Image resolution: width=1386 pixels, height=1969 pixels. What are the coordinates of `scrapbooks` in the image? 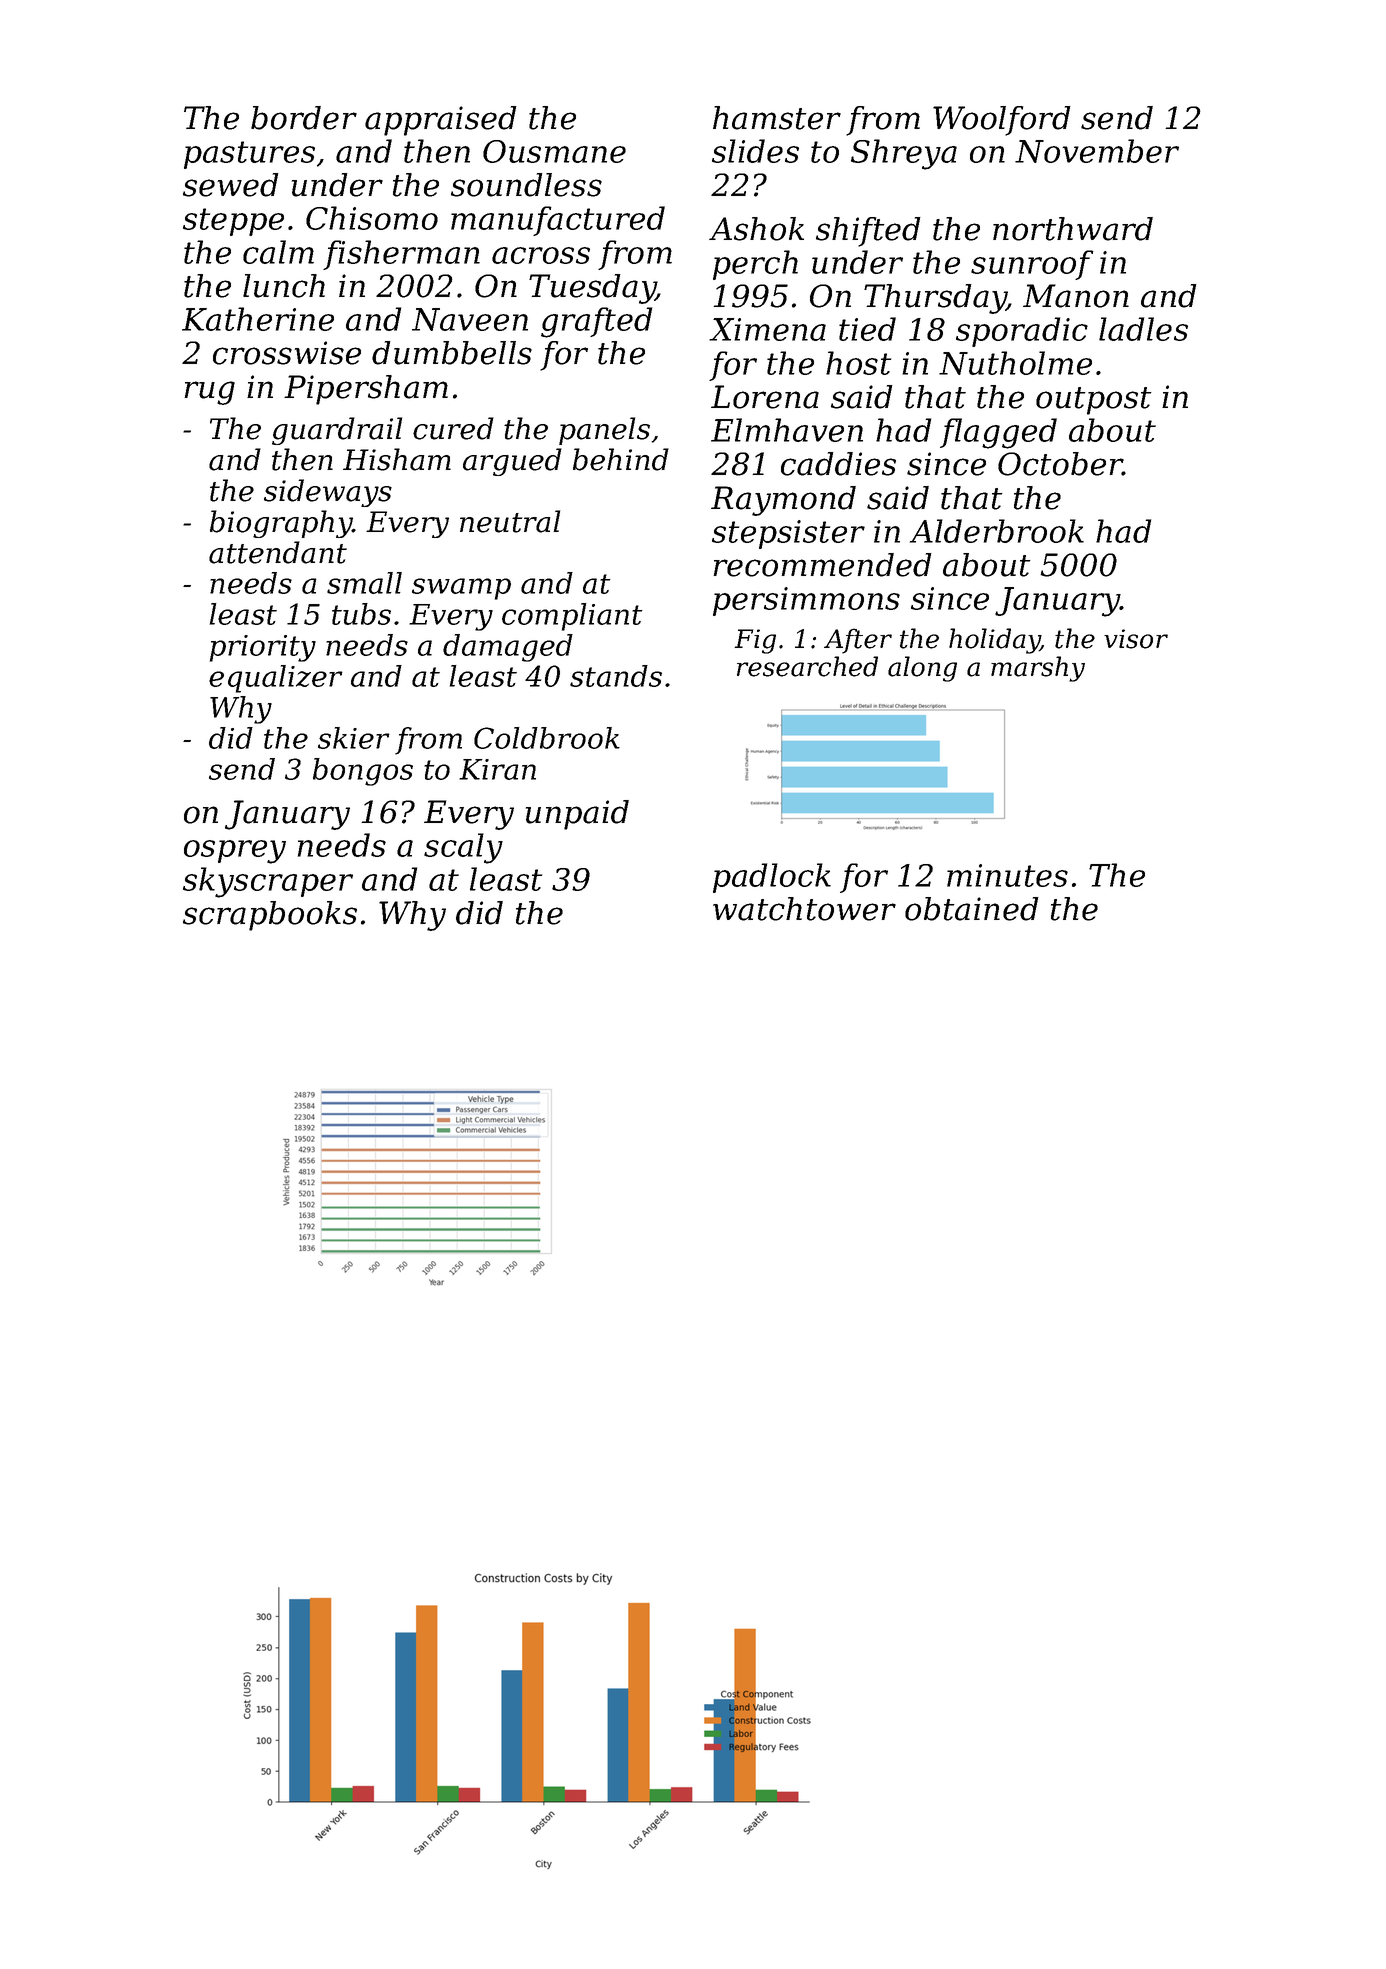 It's located at (270, 916).
